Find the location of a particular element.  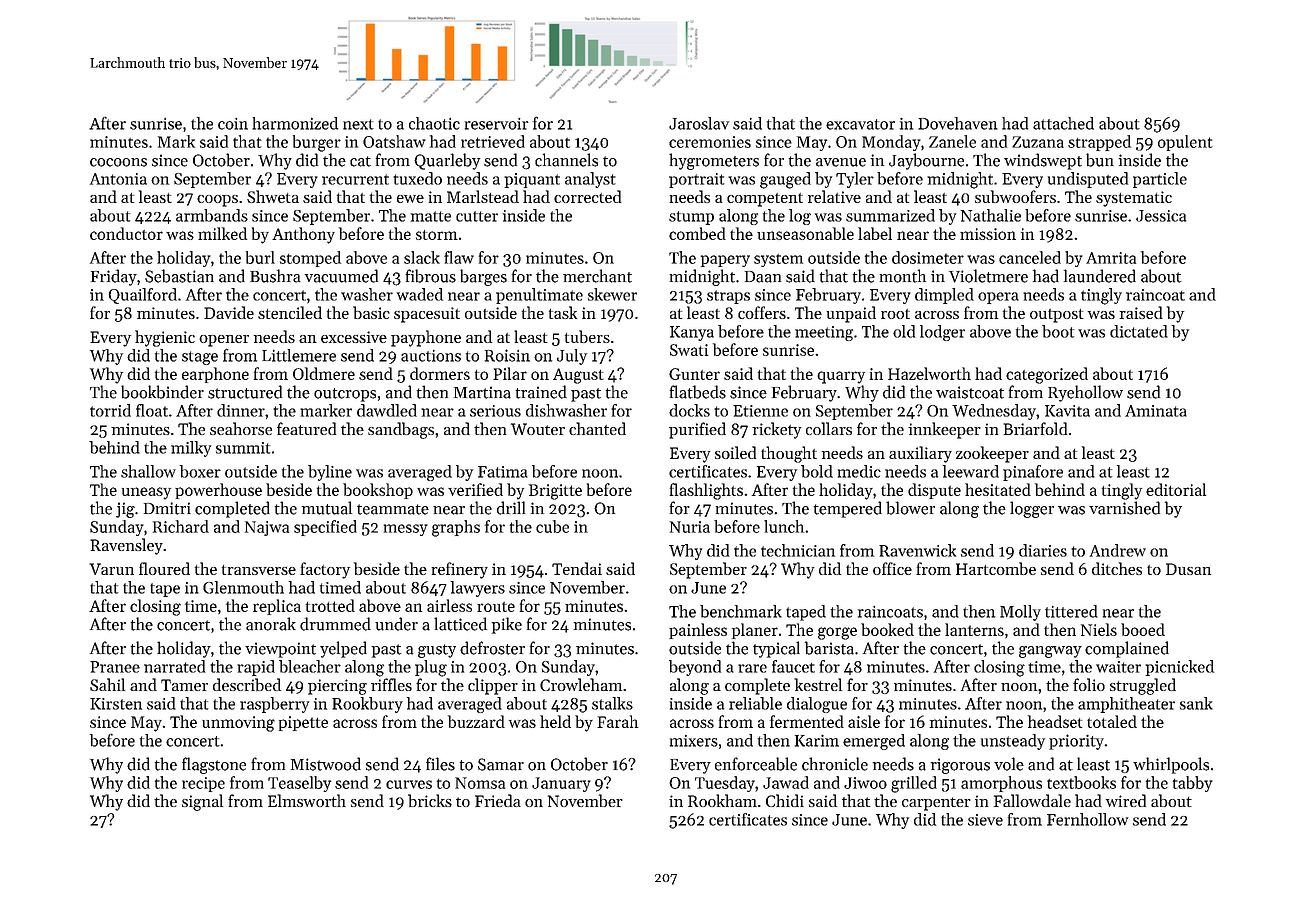

blower is located at coordinates (910, 508).
